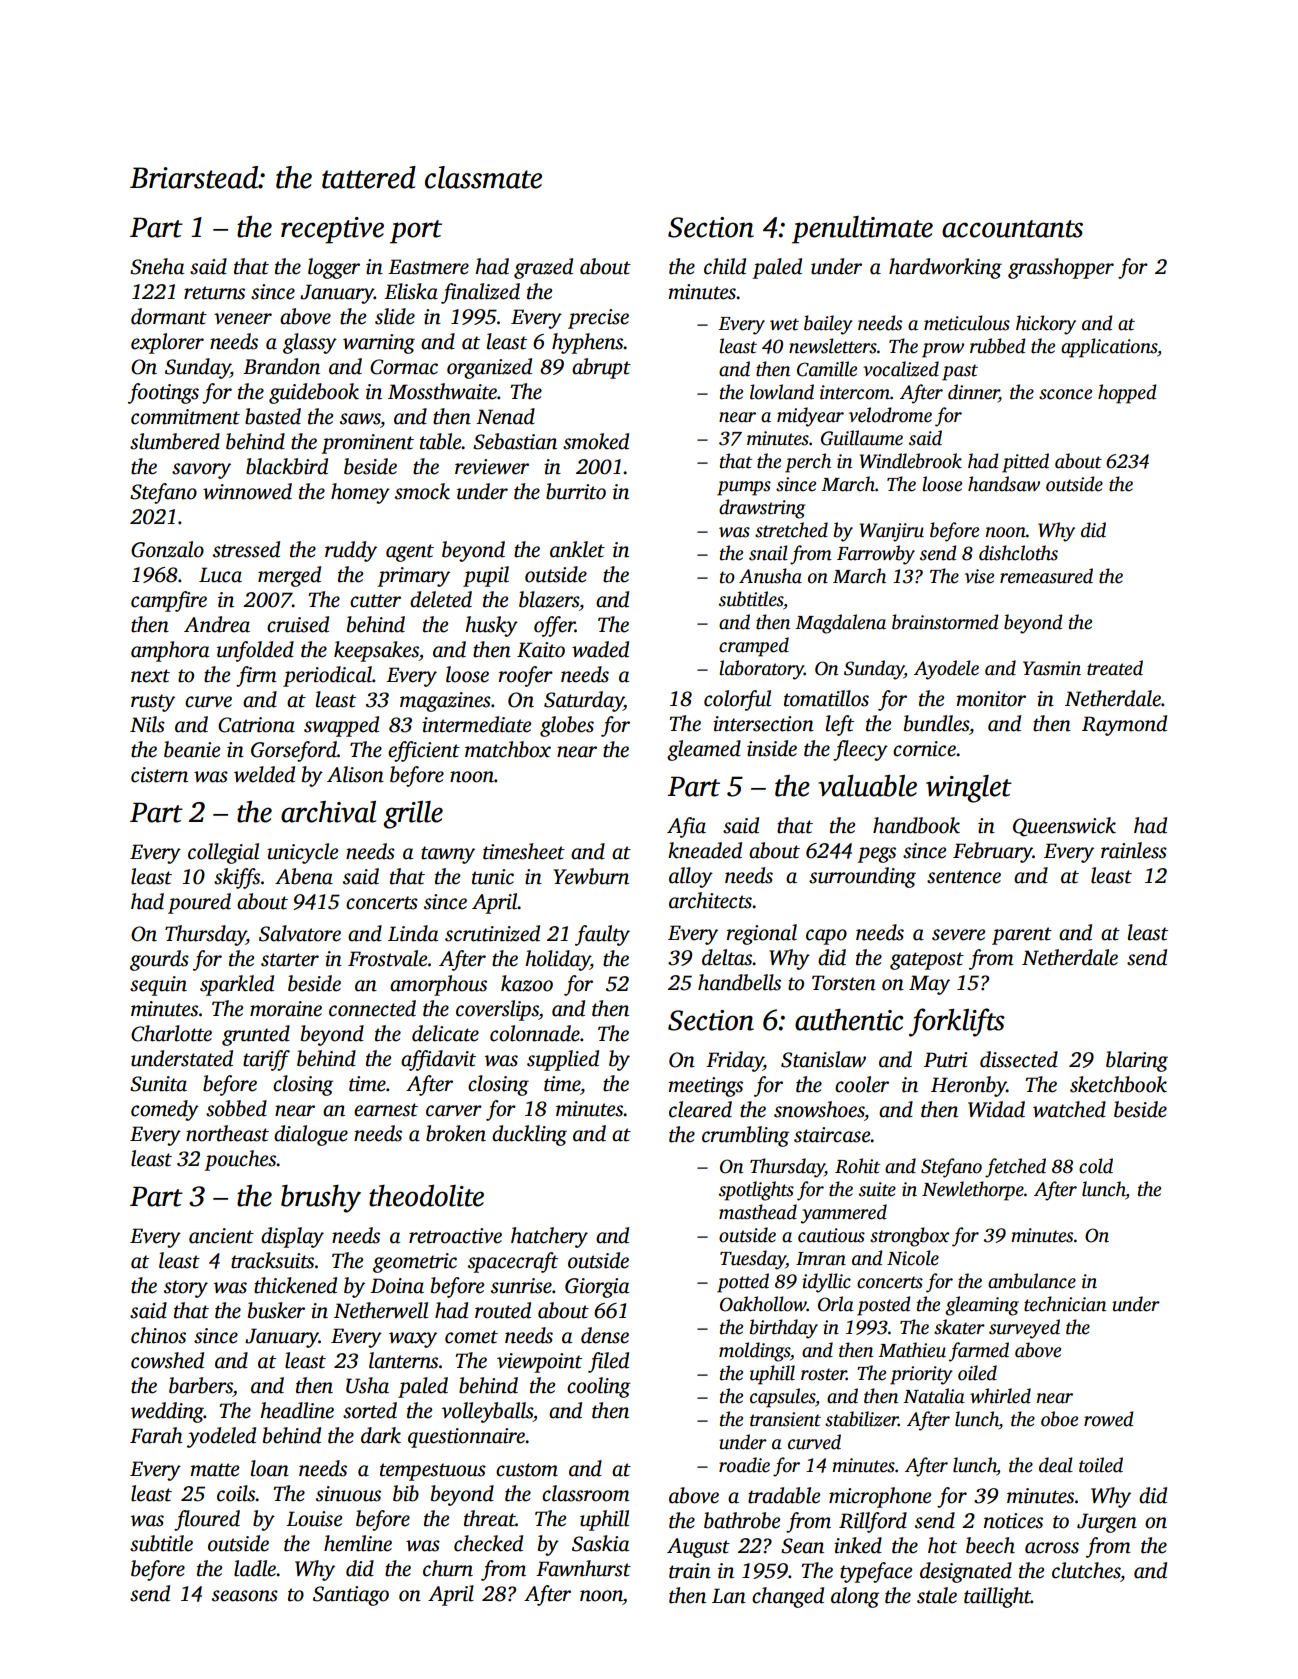 The image size is (1298, 1679). Describe the element at coordinates (1022, 936) in the screenshot. I see `parent` at that location.
